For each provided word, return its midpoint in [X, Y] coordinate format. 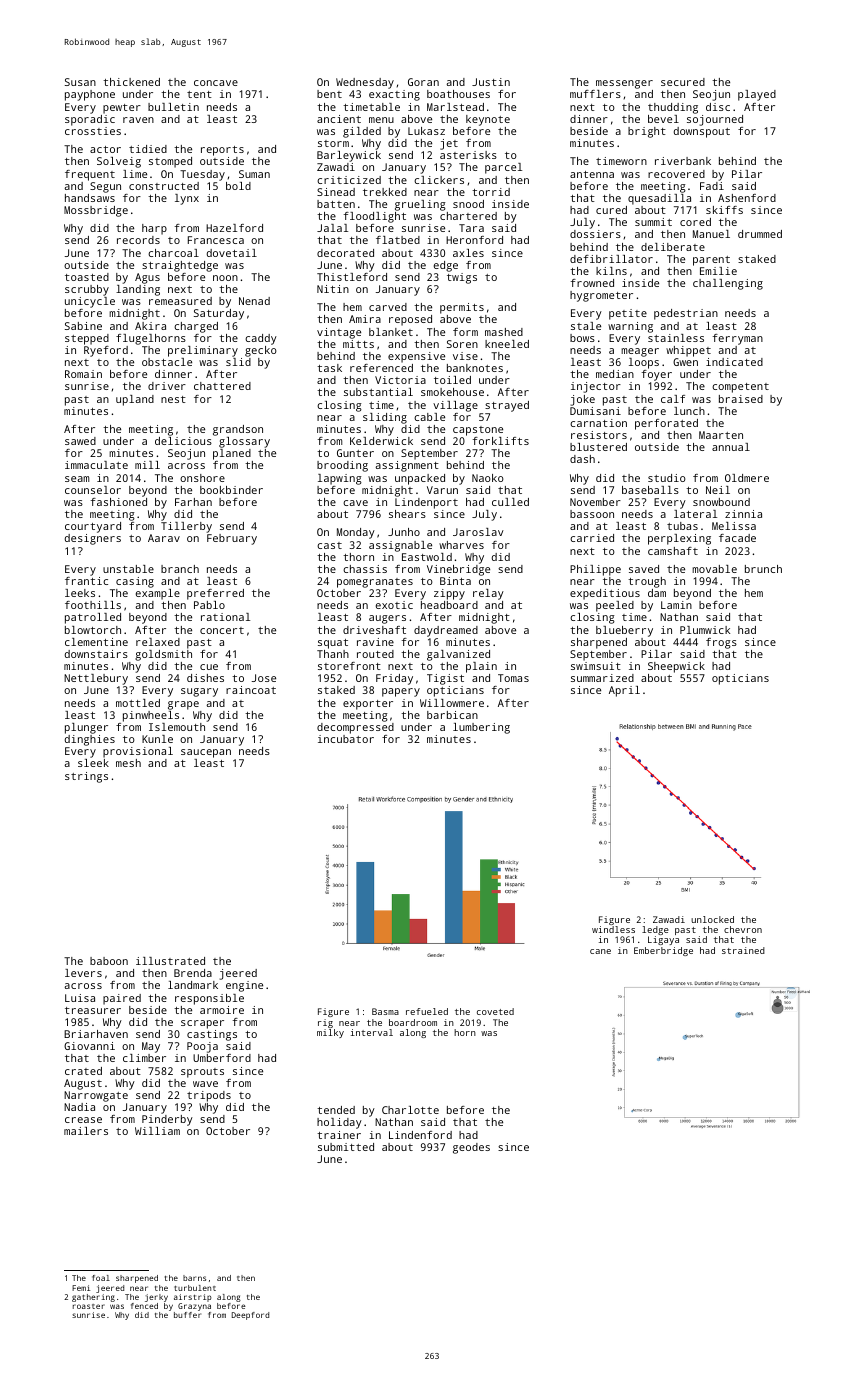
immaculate [96, 465]
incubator [346, 739]
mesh [128, 763]
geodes [471, 1148]
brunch [763, 569]
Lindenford [420, 1135]
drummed [760, 234]
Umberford [222, 1058]
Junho [404, 532]
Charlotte [410, 1110]
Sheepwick [676, 667]
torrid [491, 192]
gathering [93, 1298]
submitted [346, 1147]
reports [222, 151]
